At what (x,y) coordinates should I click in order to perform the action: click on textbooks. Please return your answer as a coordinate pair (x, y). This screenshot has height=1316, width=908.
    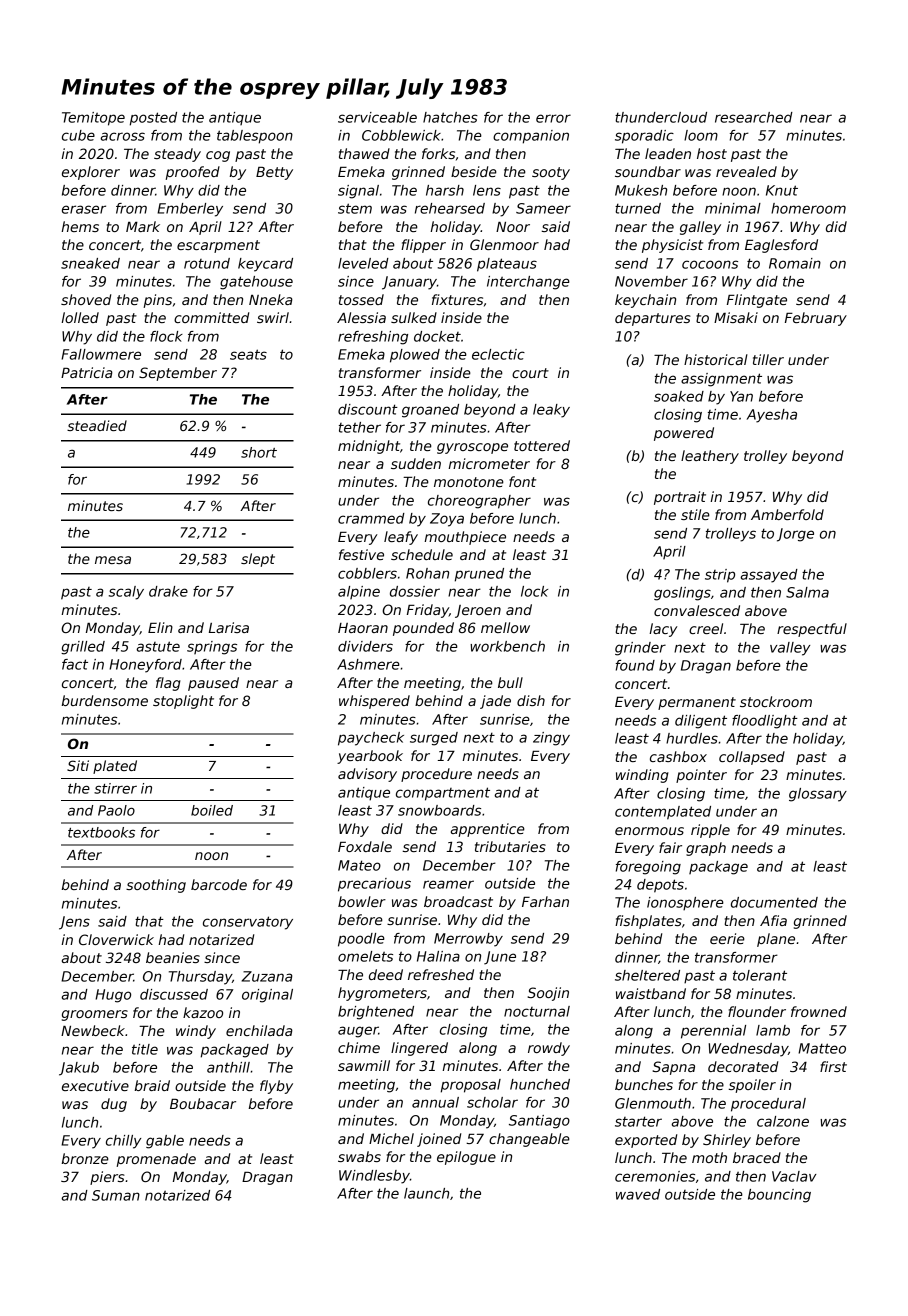
    Looking at the image, I should click on (101, 832).
